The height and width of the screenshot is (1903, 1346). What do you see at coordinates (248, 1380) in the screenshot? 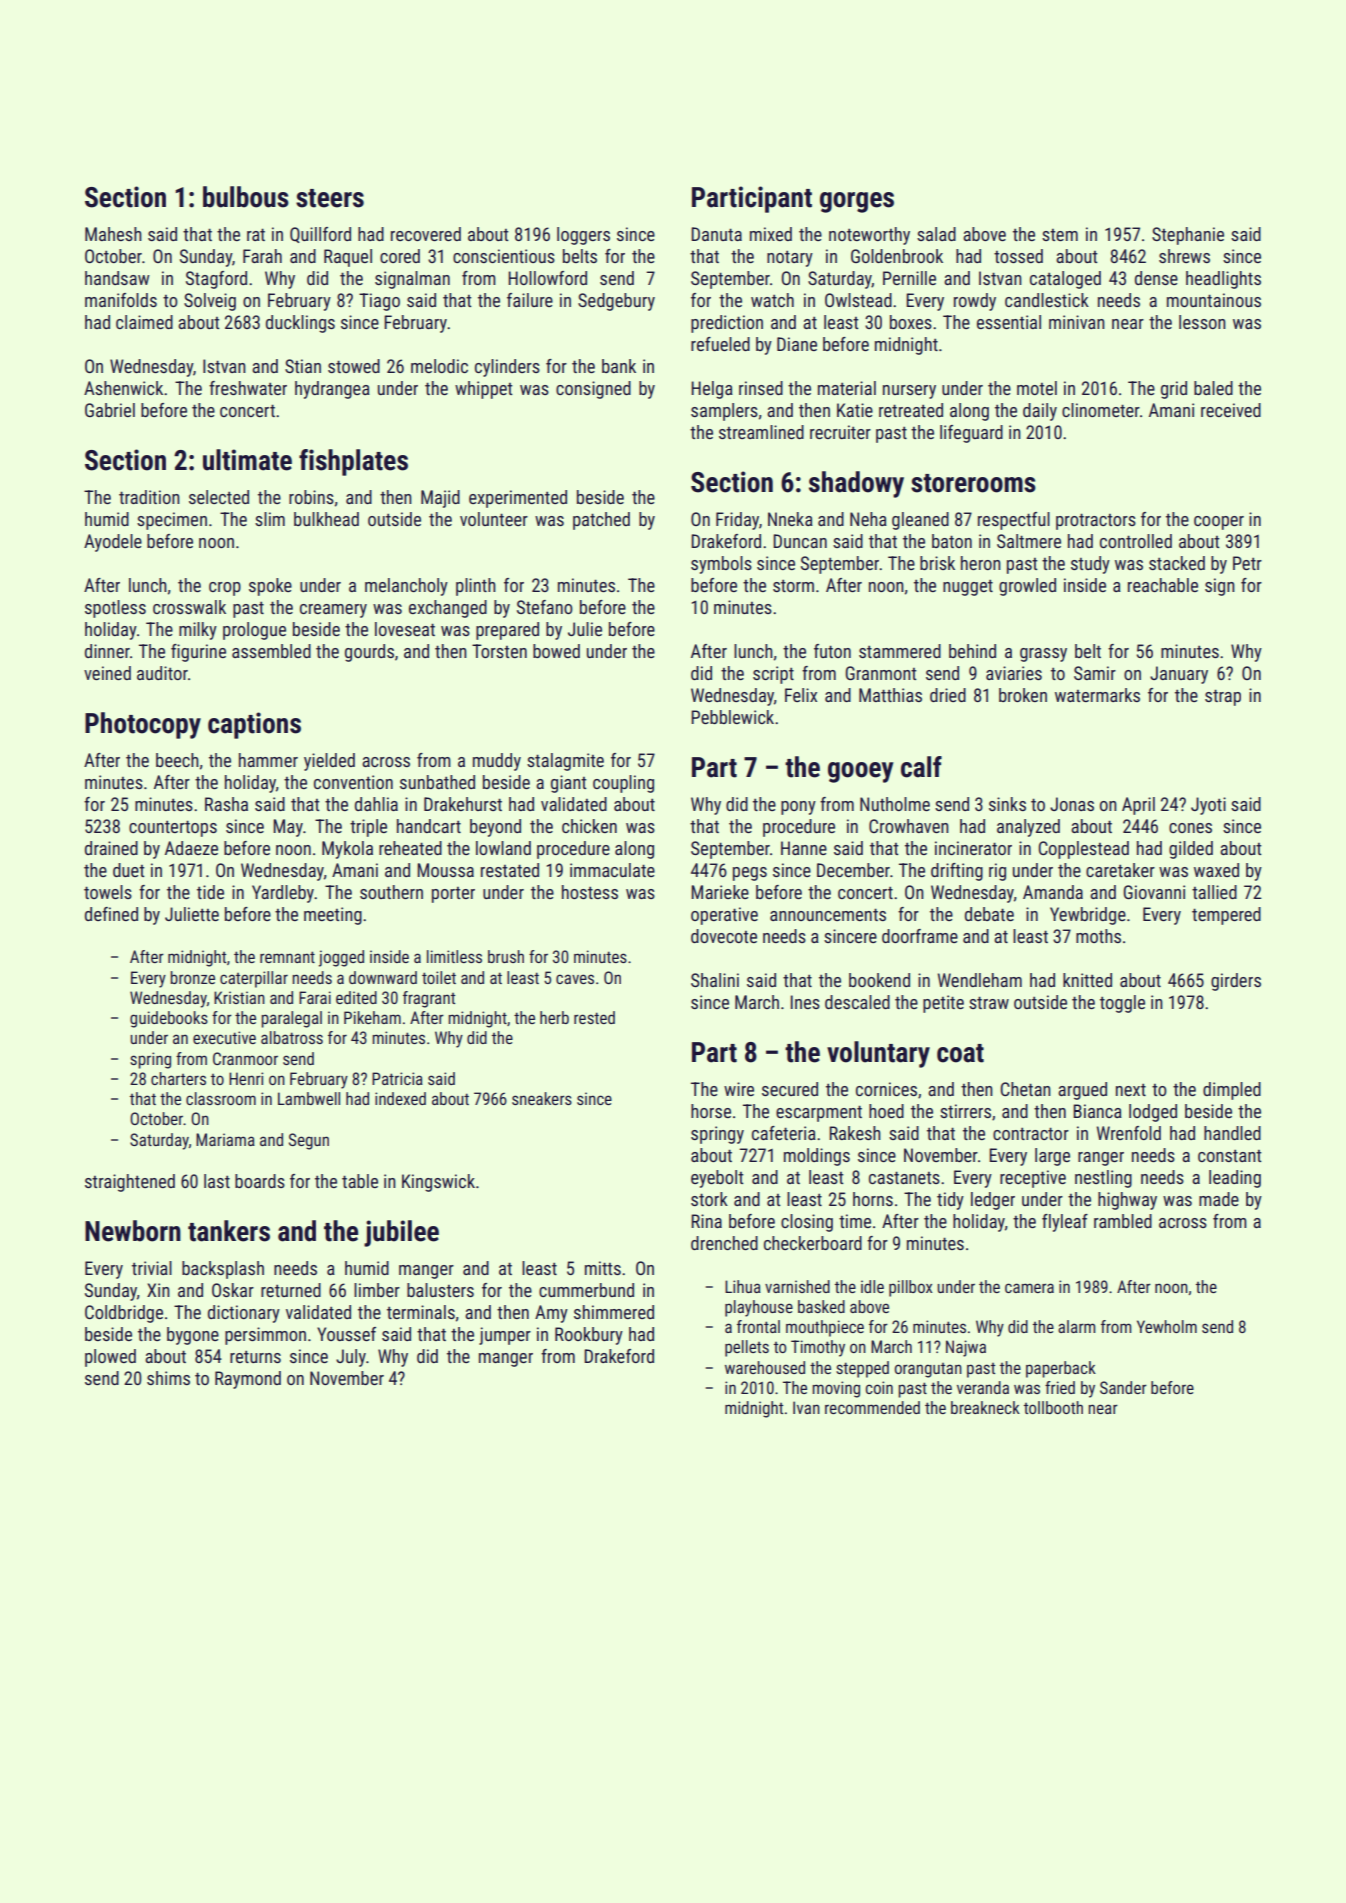
I see `Raymond` at bounding box center [248, 1380].
